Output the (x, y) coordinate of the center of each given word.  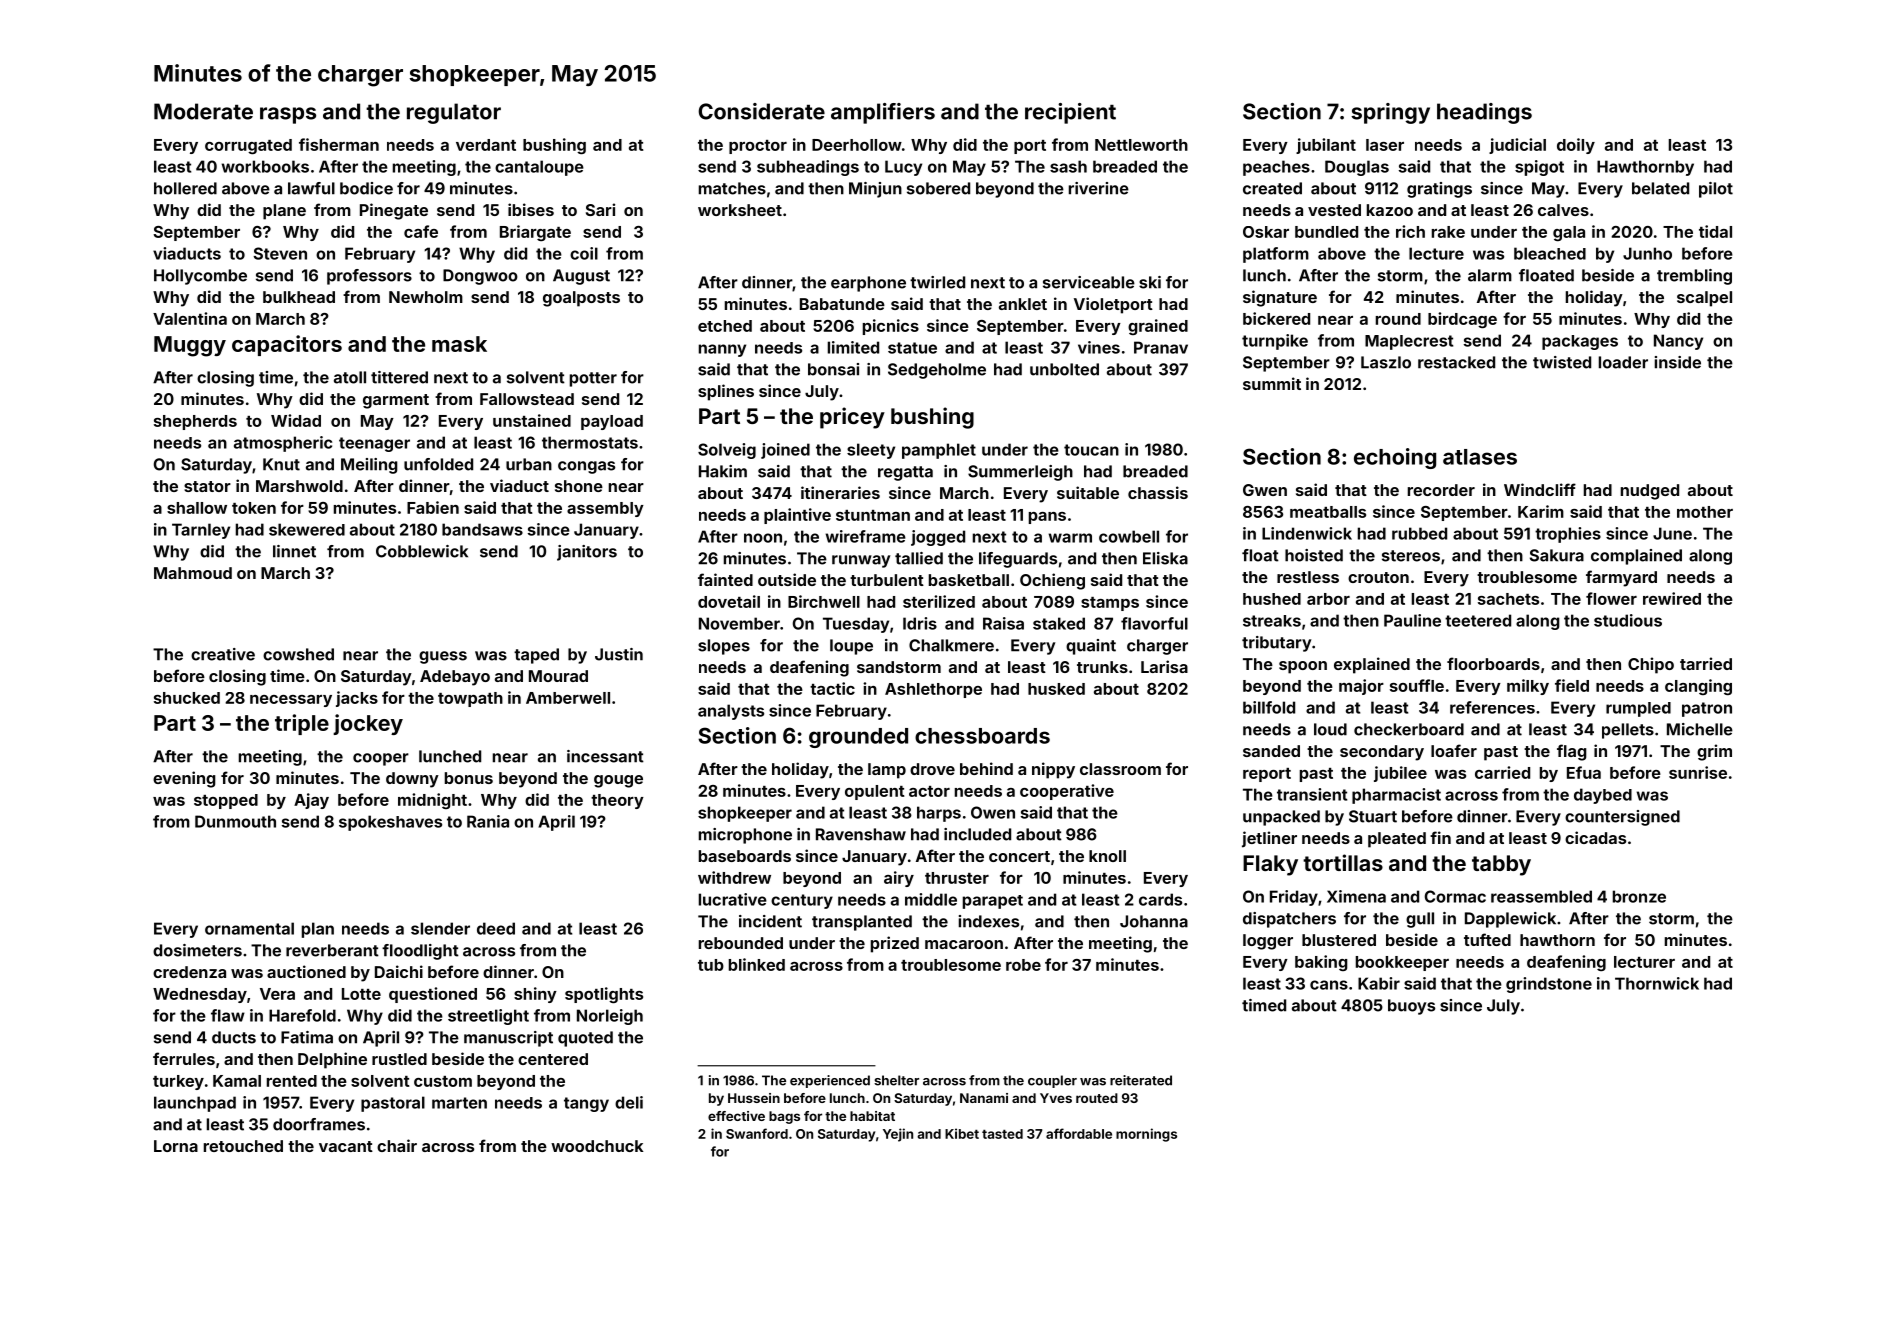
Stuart (1373, 816)
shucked (187, 698)
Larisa (1164, 666)
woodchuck (597, 1146)
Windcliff (1540, 489)
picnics (891, 327)
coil (584, 253)
